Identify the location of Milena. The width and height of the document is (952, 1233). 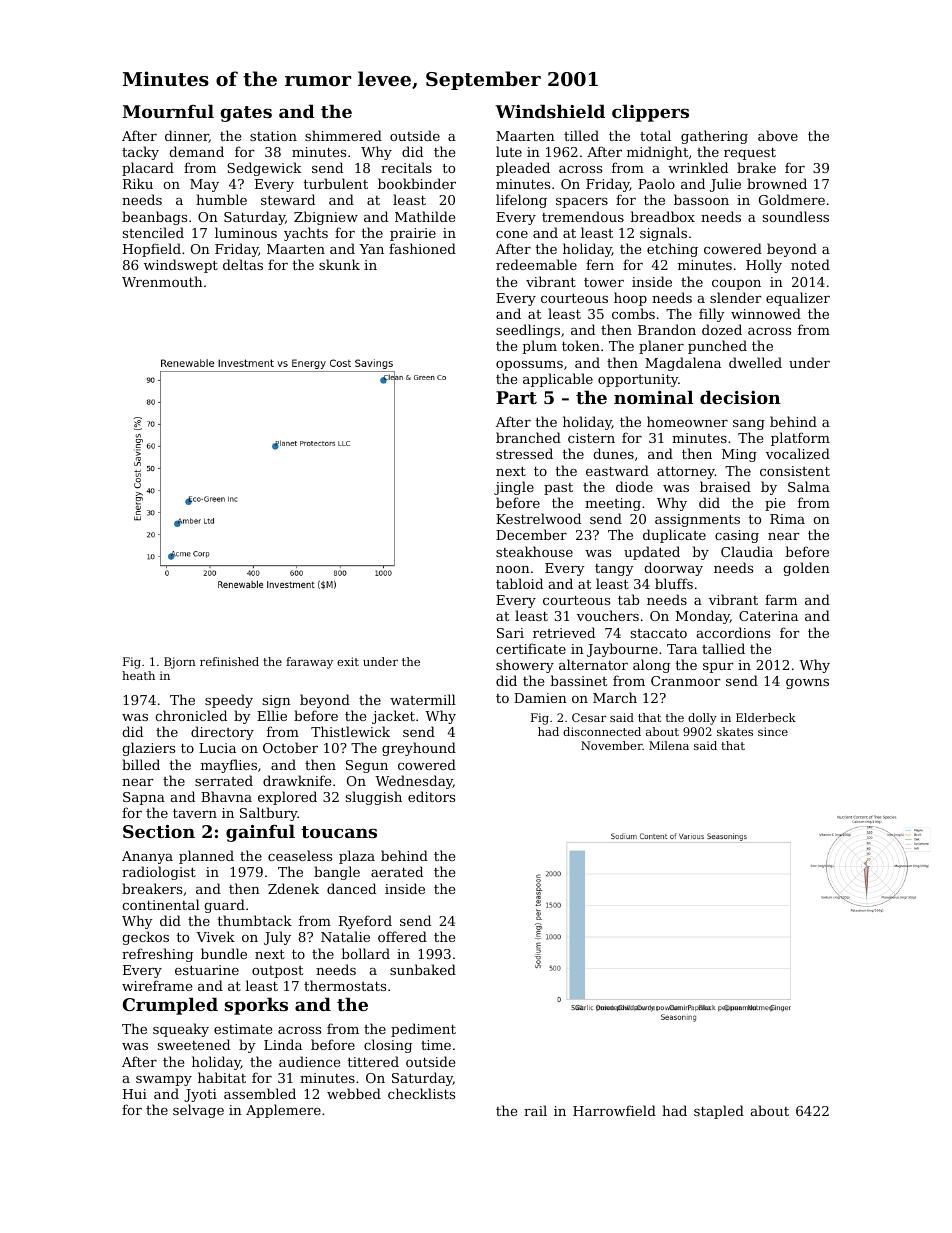
(669, 745).
